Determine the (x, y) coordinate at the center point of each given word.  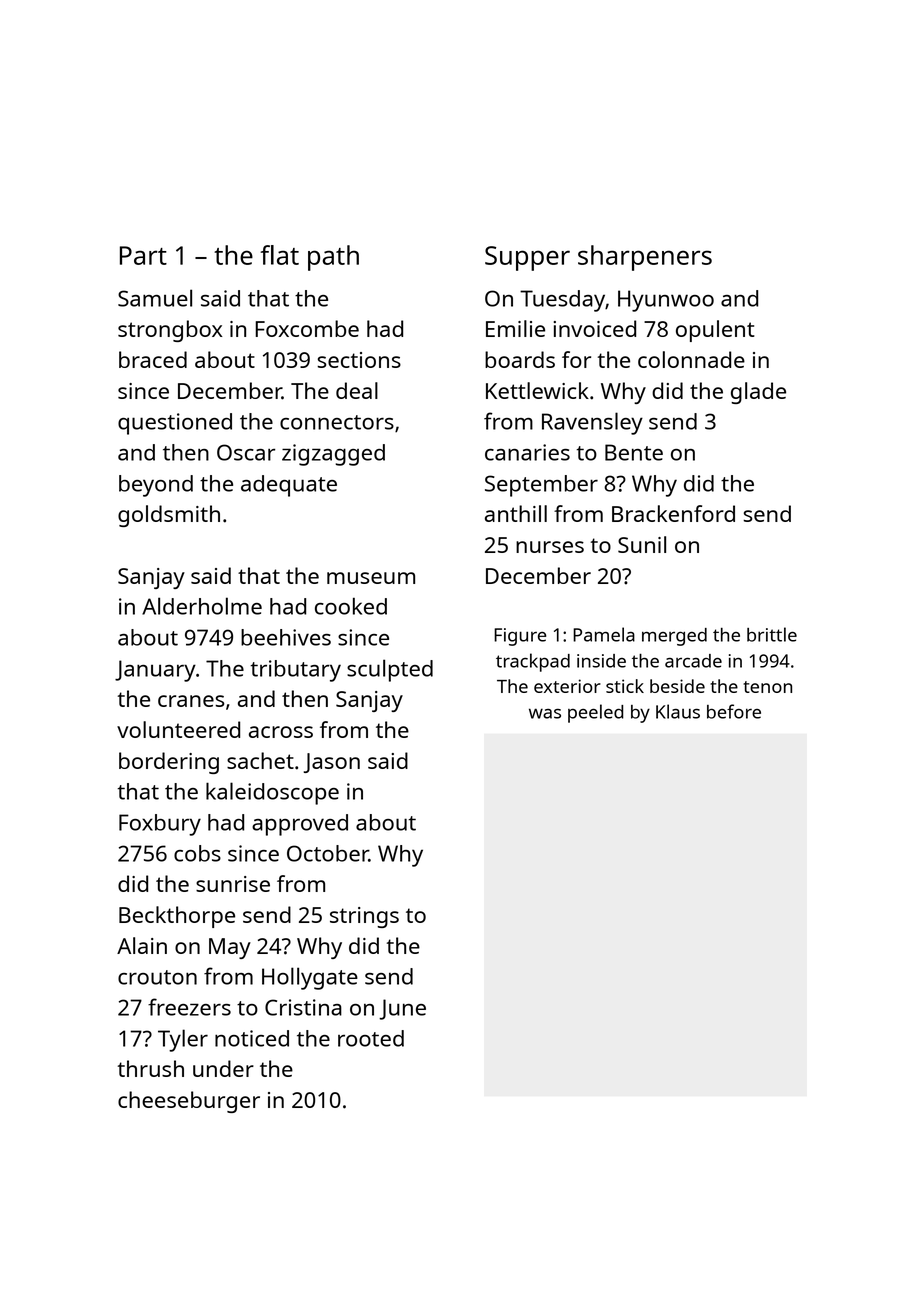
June (402, 1009)
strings (364, 917)
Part (143, 255)
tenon (767, 687)
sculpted (390, 670)
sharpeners (645, 258)
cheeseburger (189, 1102)
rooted (371, 1038)
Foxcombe (307, 328)
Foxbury (160, 825)
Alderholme (202, 606)
